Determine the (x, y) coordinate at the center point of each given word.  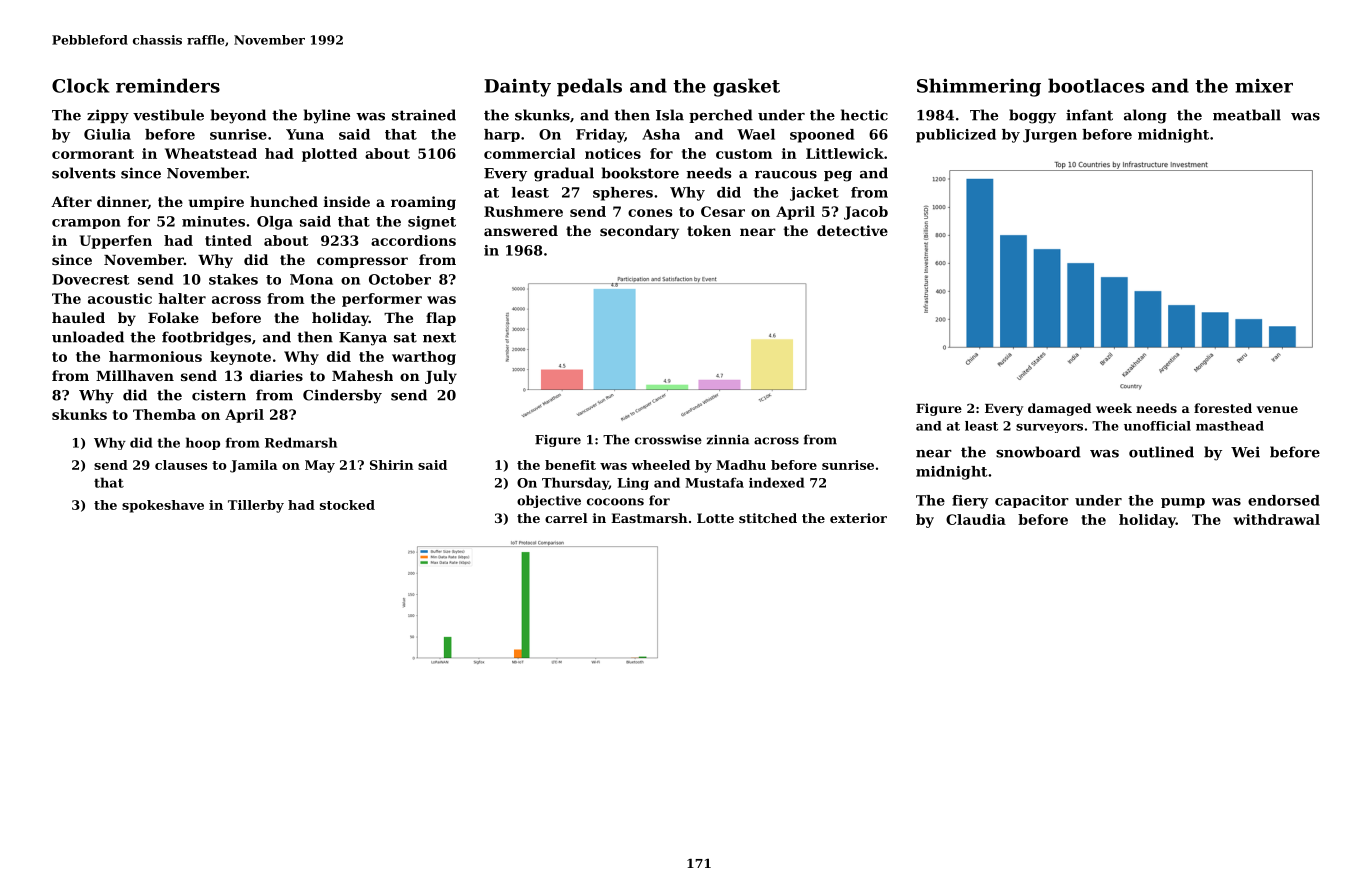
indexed (776, 482)
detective (852, 230)
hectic (864, 115)
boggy (1032, 116)
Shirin (391, 465)
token (709, 230)
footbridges (206, 338)
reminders (168, 85)
